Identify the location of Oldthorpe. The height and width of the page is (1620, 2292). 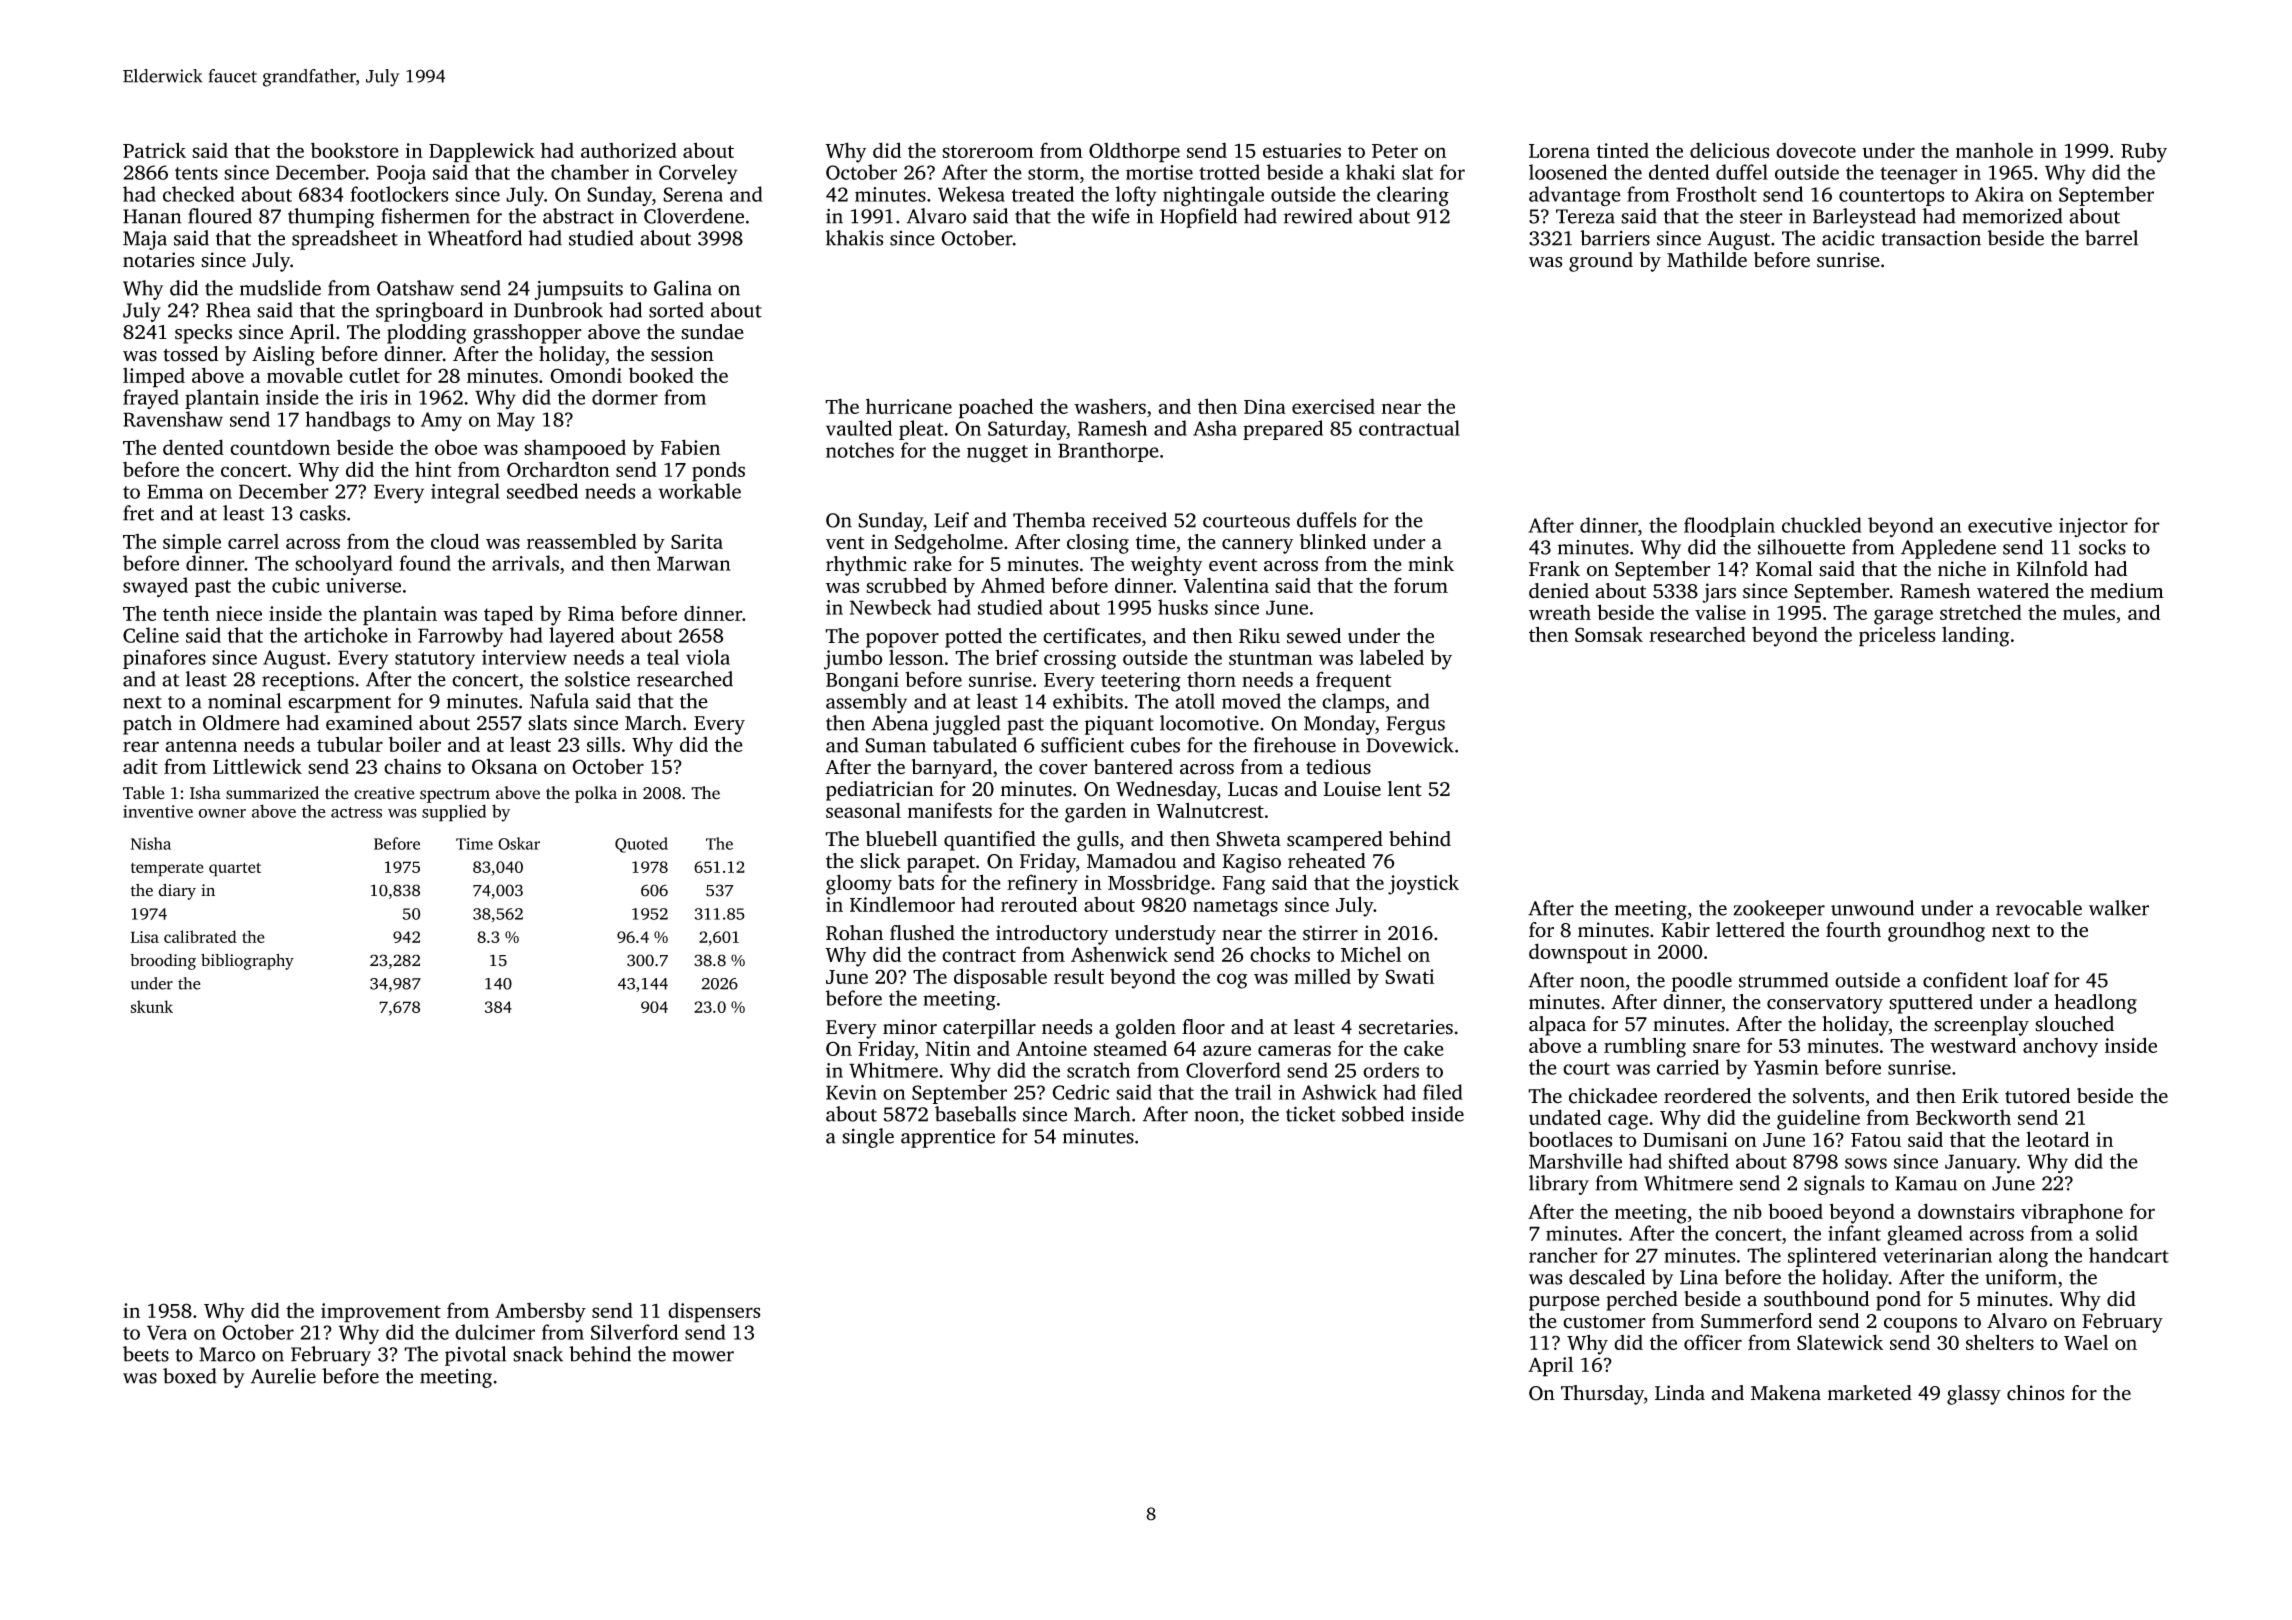
(1134, 152).
